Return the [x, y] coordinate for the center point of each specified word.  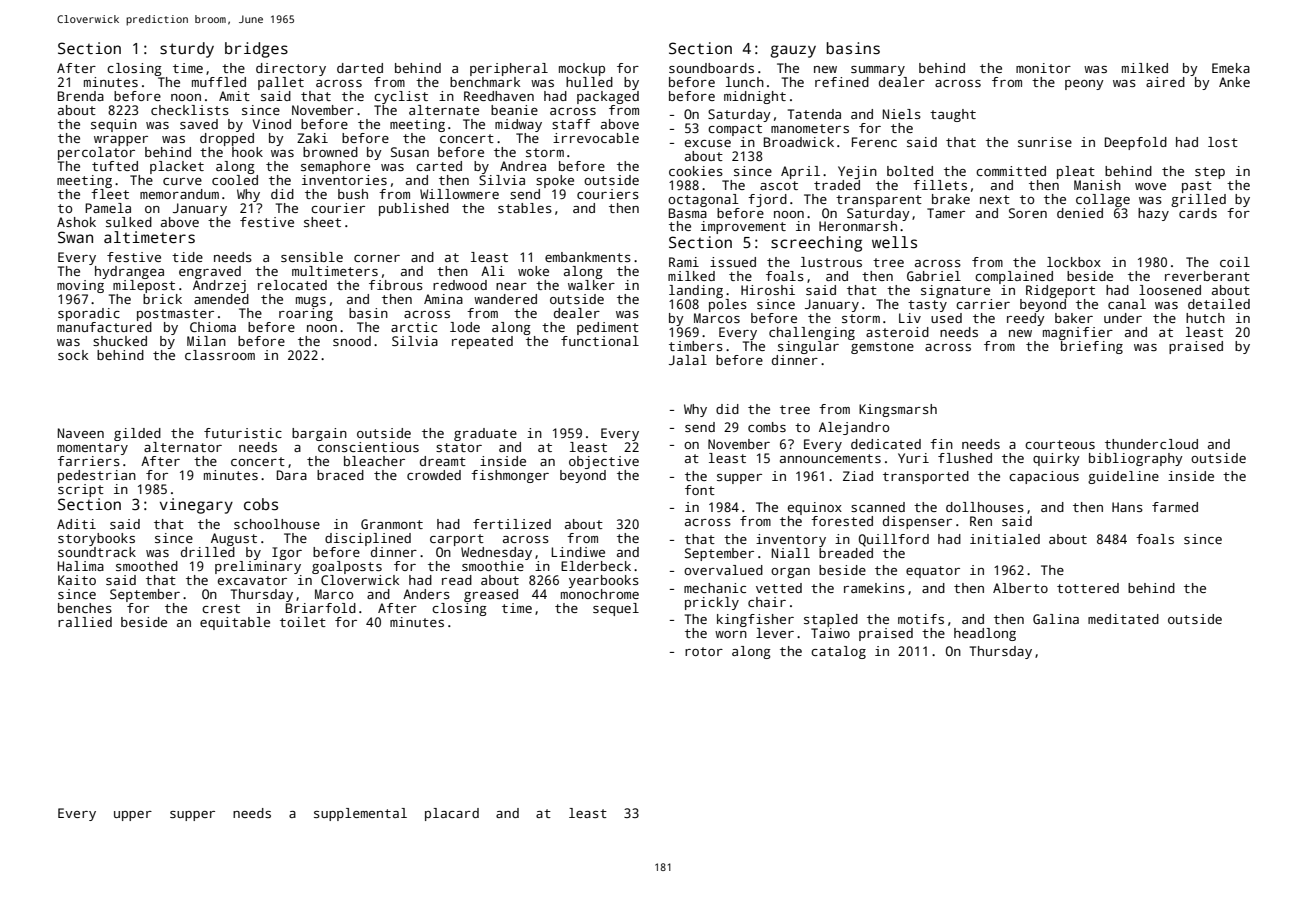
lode [465, 327]
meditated [1123, 619]
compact [735, 130]
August [234, 539]
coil [1235, 262]
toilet [303, 622]
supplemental [360, 814]
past [1197, 187]
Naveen [81, 433]
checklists [190, 110]
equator [933, 572]
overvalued [723, 570]
